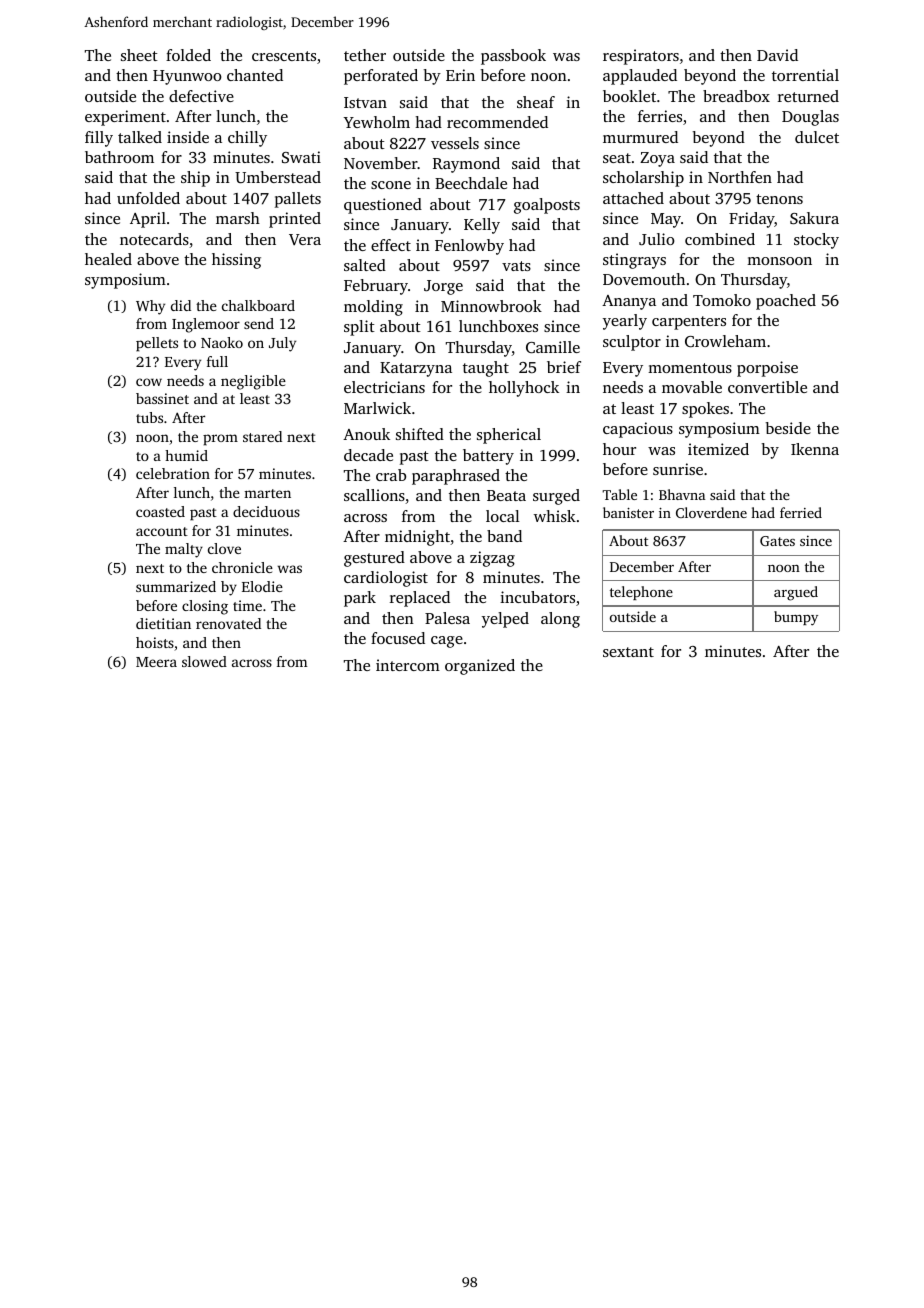 This screenshot has width=924, height=1308. What do you see at coordinates (253, 382) in the screenshot?
I see `negligible` at bounding box center [253, 382].
